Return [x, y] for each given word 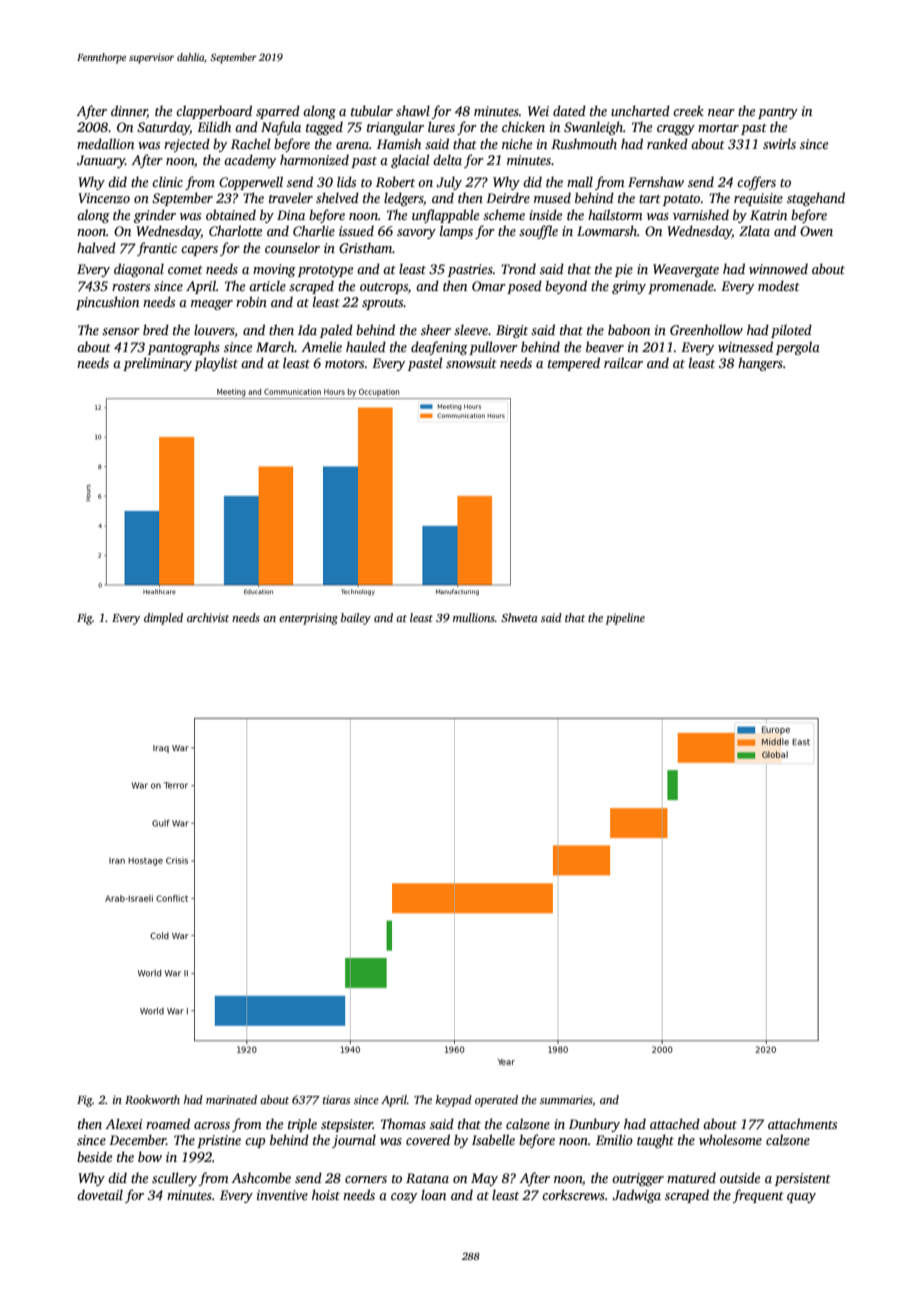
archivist [208, 617]
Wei [538, 111]
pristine [219, 1141]
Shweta [519, 617]
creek [688, 110]
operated [496, 1101]
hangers [760, 364]
